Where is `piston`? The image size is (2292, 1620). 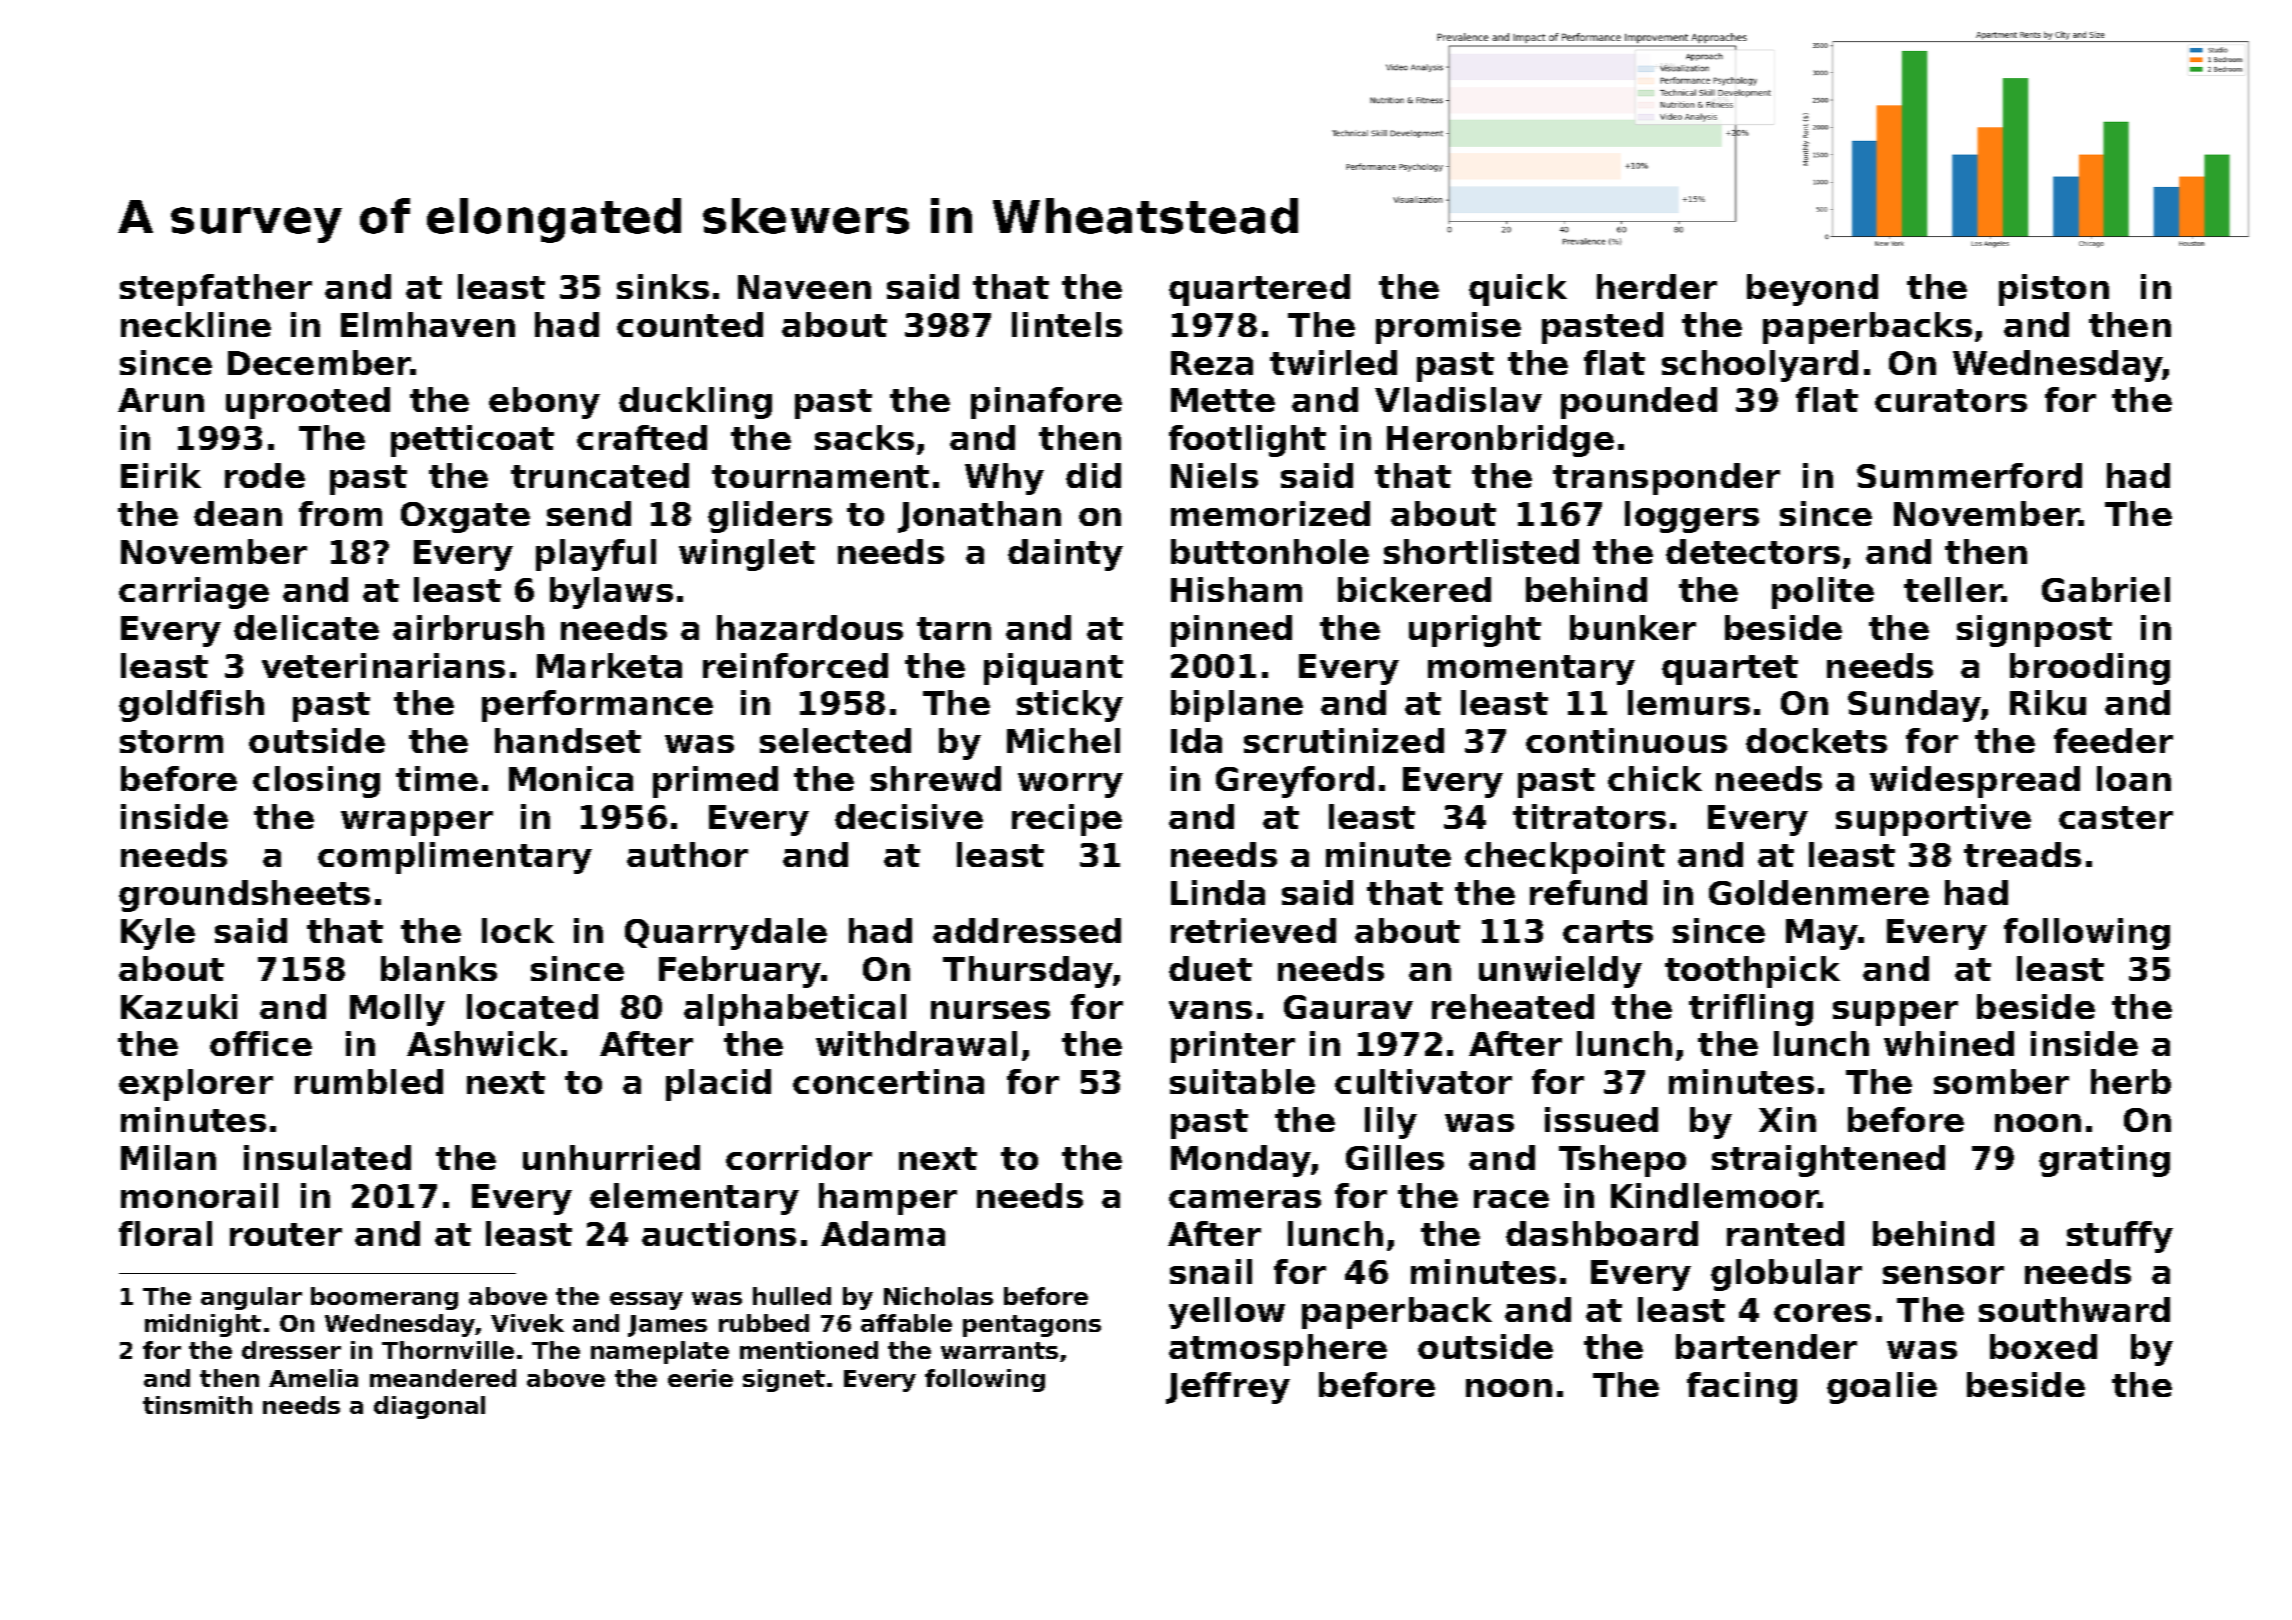
piston is located at coordinates (2054, 290).
